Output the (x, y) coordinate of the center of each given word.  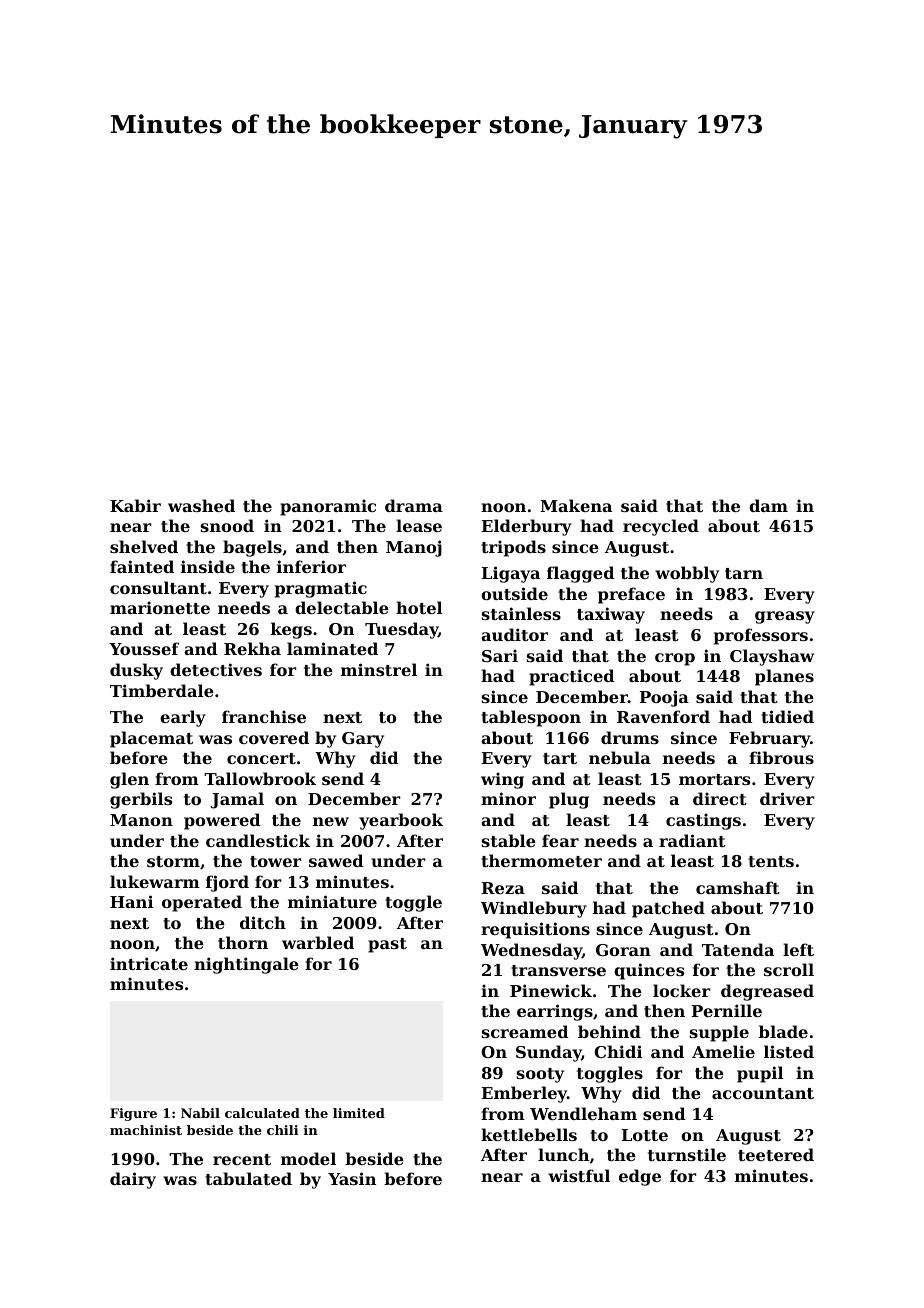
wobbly (687, 574)
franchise (264, 716)
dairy (133, 1180)
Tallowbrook (260, 778)
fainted (142, 566)
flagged (581, 574)
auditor (514, 634)
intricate (149, 963)
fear (560, 840)
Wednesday (531, 951)
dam (768, 505)
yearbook (401, 821)
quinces (649, 971)
